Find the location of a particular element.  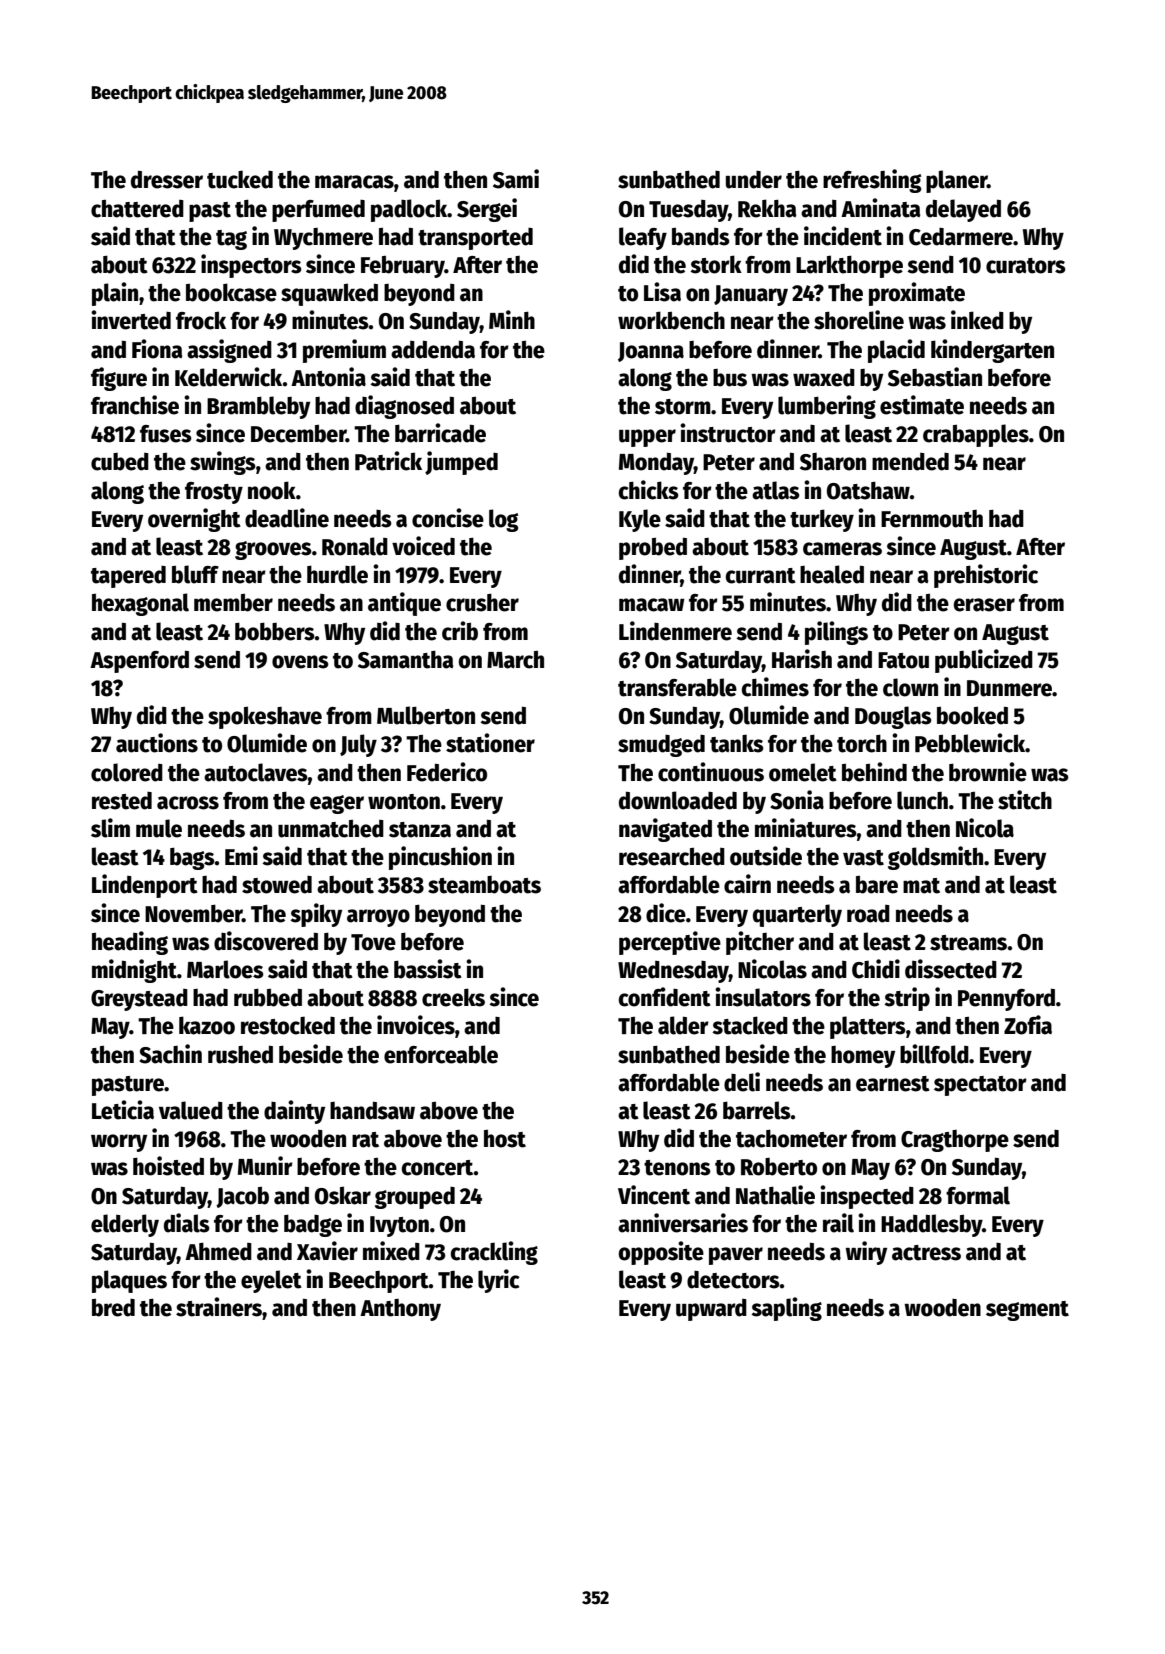

pilings is located at coordinates (836, 633).
